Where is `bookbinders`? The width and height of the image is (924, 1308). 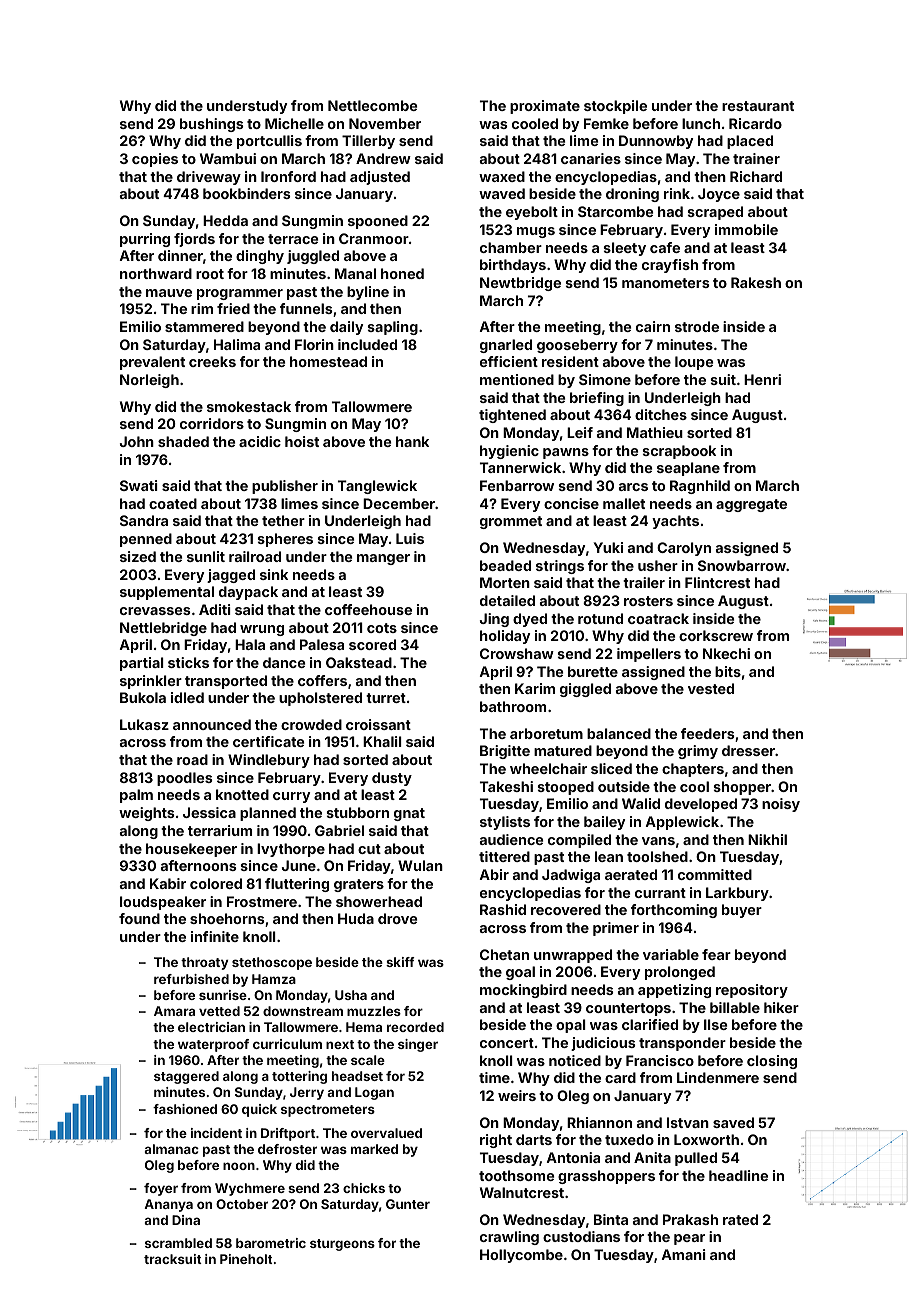
bookbinders is located at coordinates (246, 193).
